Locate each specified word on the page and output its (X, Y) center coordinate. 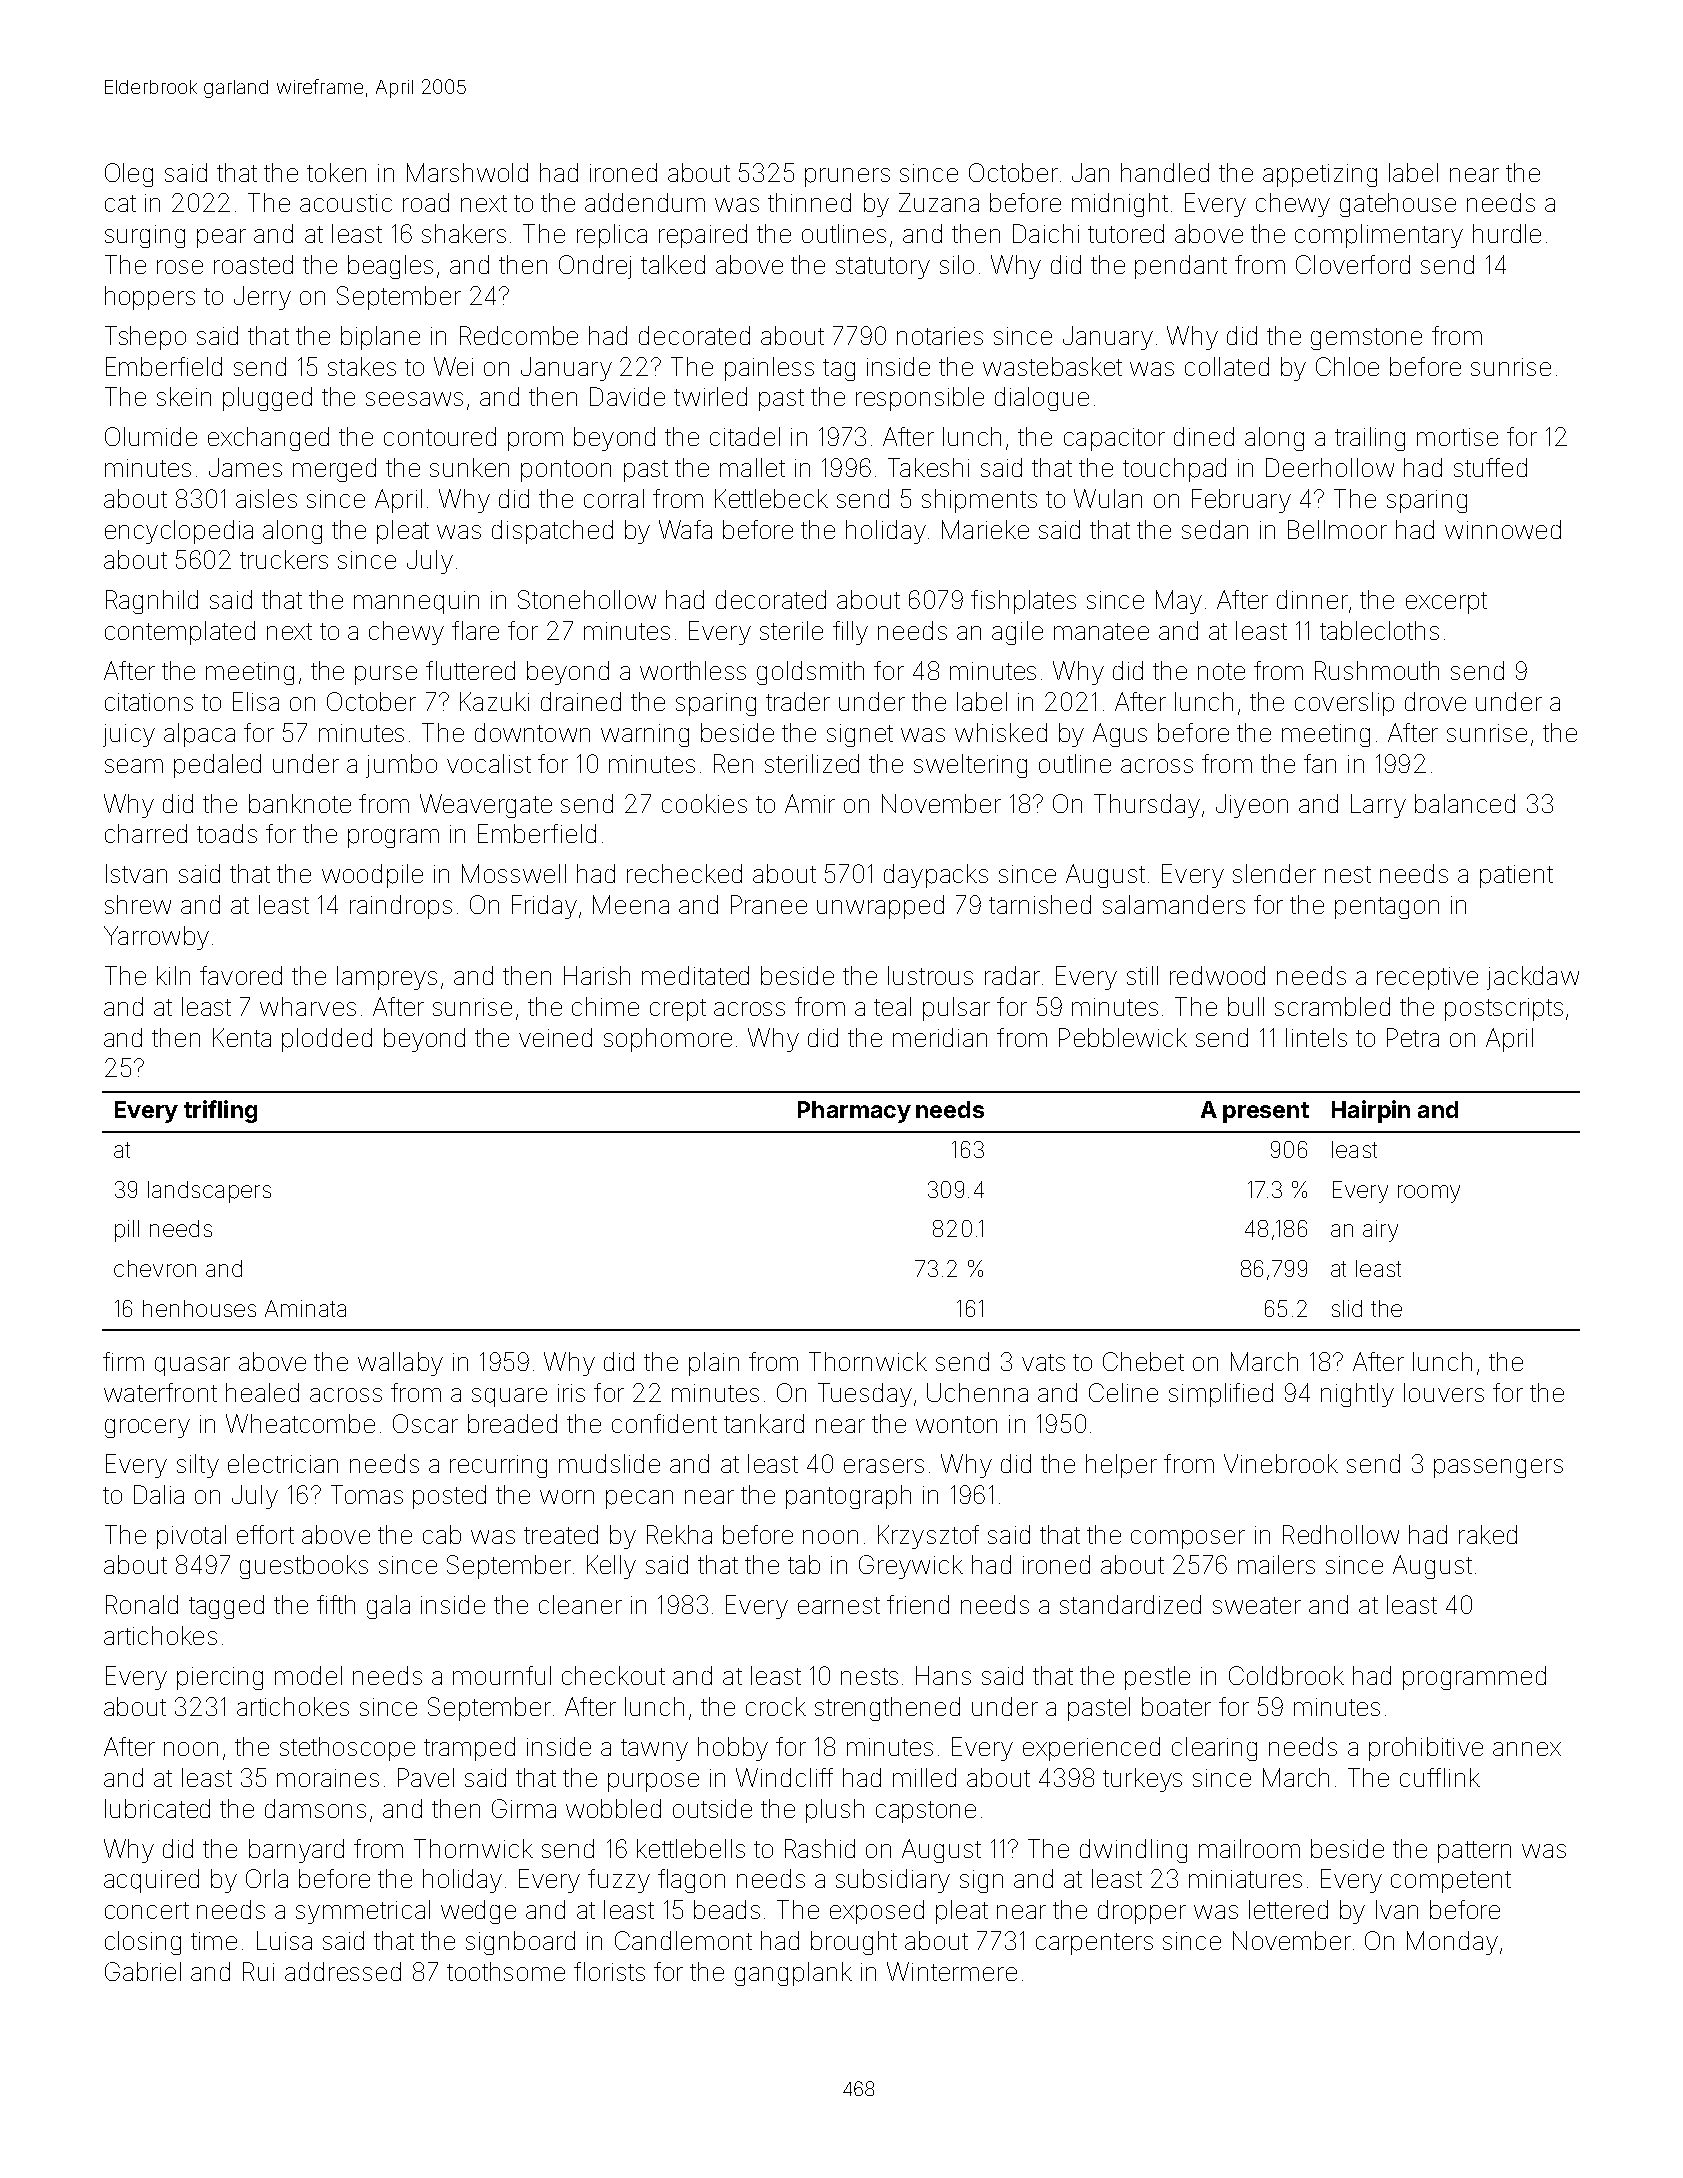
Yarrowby (156, 938)
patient (1516, 876)
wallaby (400, 1364)
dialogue (1042, 399)
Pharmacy (854, 1112)
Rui (258, 1971)
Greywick (911, 1567)
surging (145, 236)
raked (1488, 1534)
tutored (1126, 233)
